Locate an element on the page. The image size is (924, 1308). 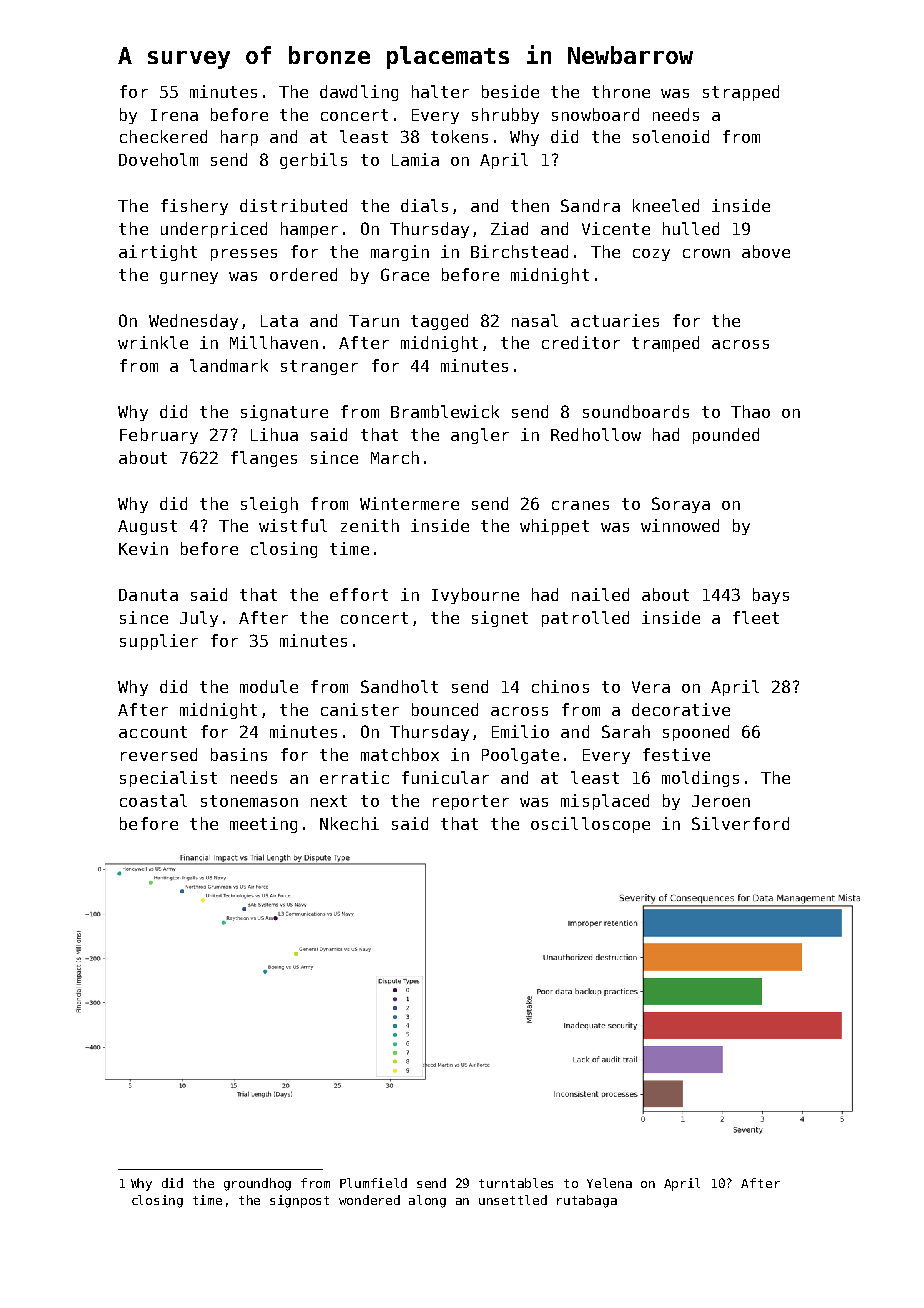
fishery is located at coordinates (194, 207).
